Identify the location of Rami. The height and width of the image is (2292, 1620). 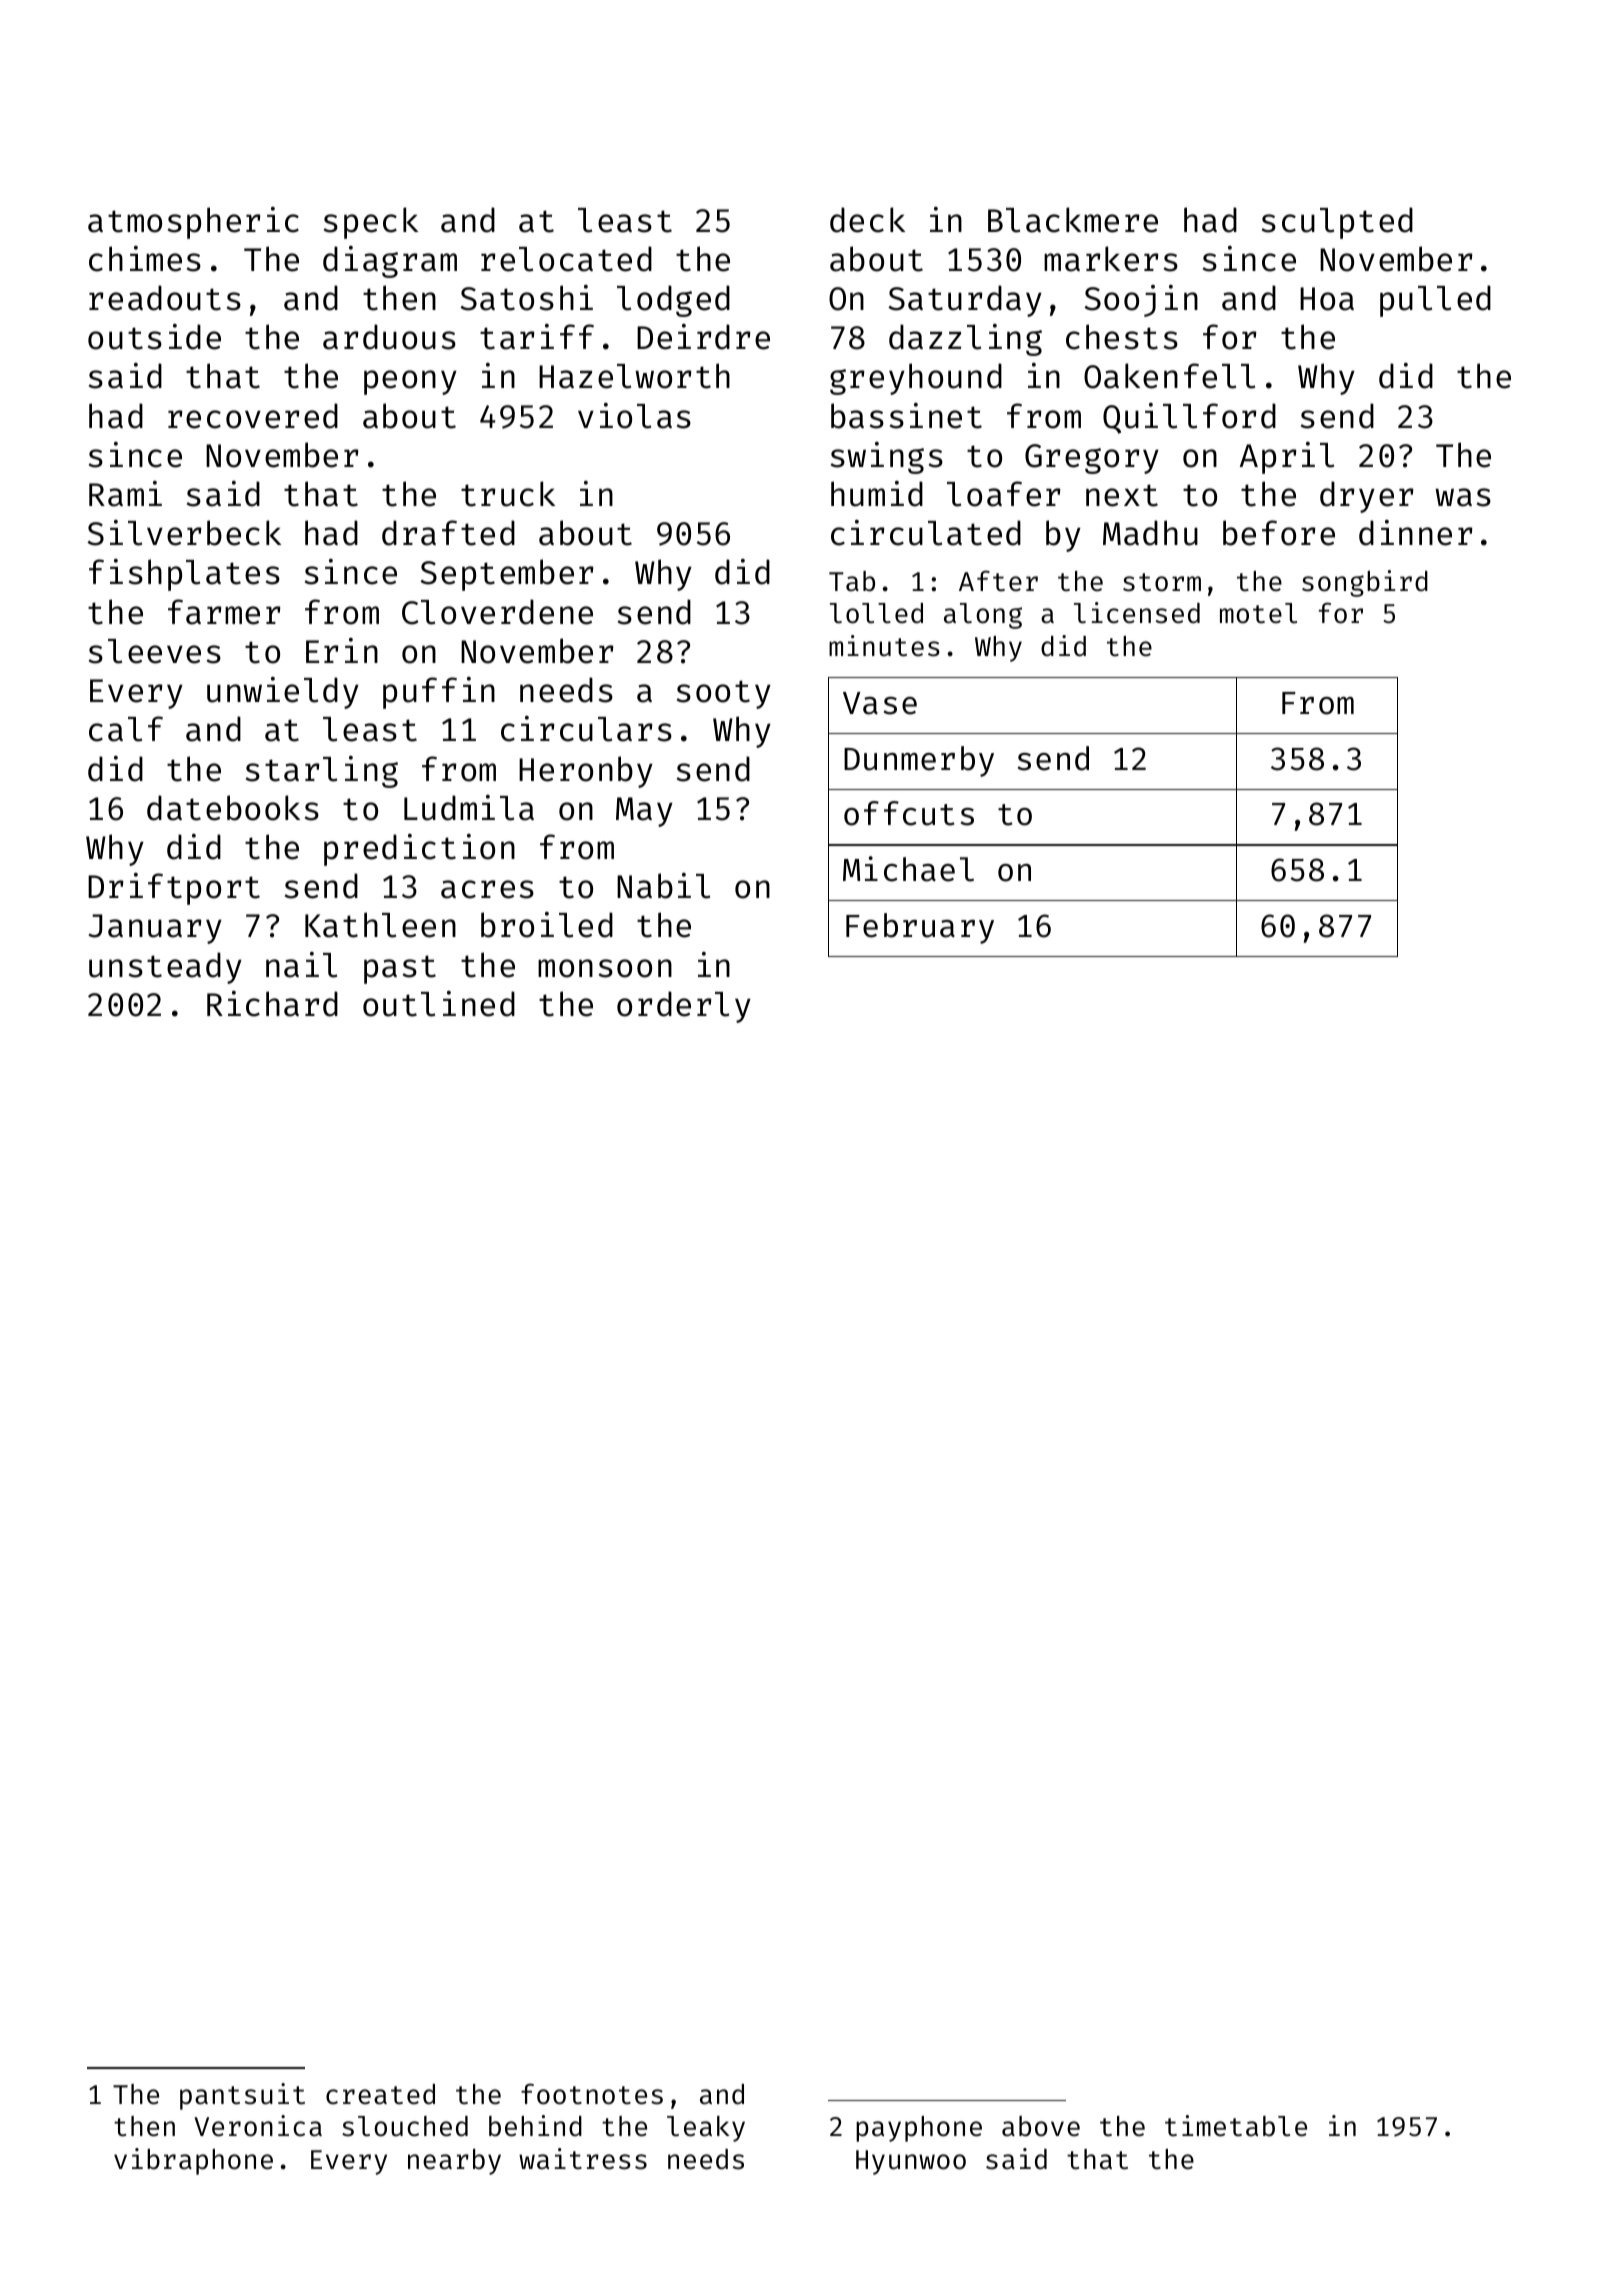
(125, 494).
